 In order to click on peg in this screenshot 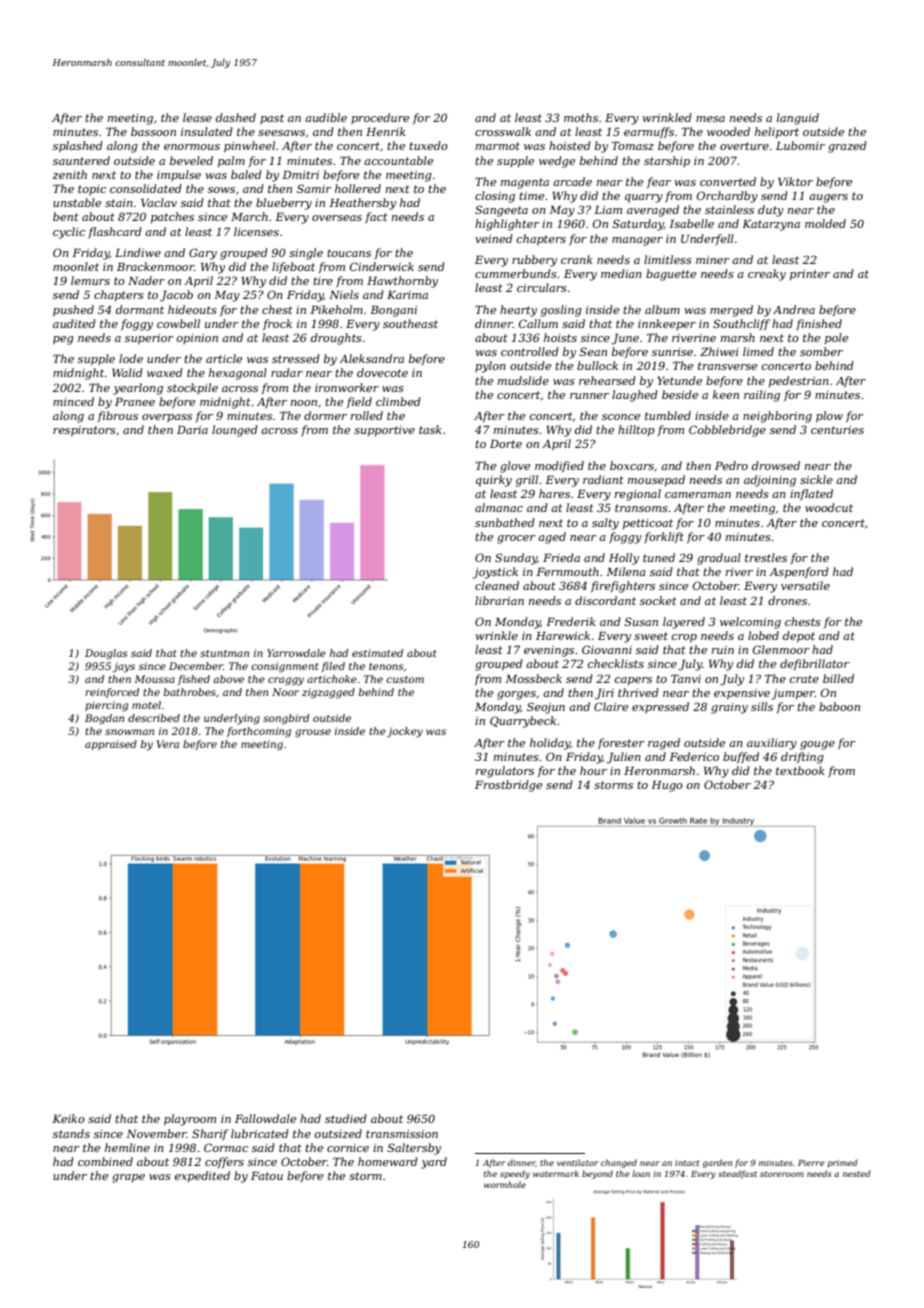, I will do `click(63, 340)`.
